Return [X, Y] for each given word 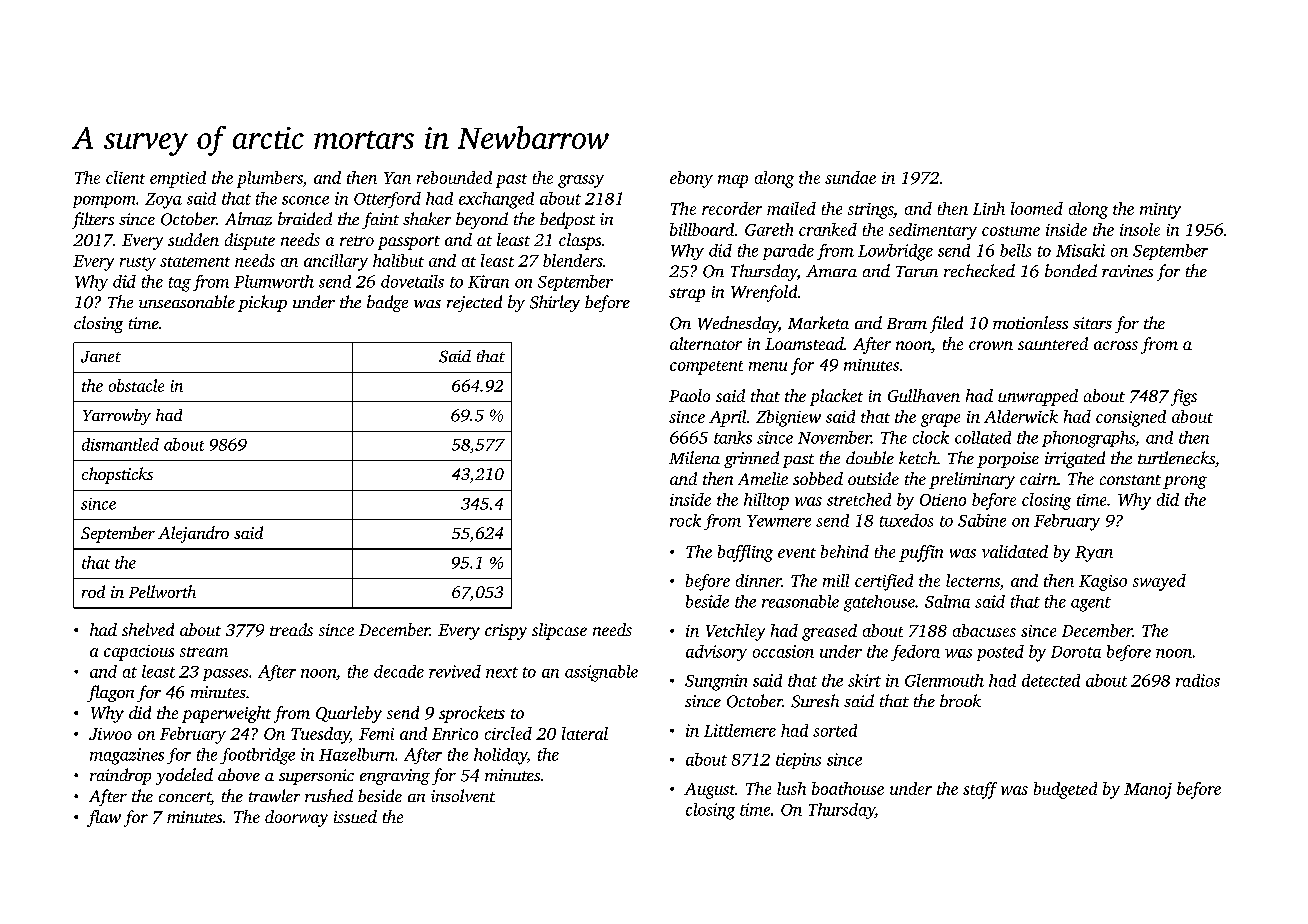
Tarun [917, 271]
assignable [601, 673]
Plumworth [274, 281]
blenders [573, 260]
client [125, 177]
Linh [989, 208]
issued [355, 816]
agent [1091, 604]
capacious [139, 653]
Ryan [1094, 554]
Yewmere [779, 521]
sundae [850, 177]
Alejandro [193, 534]
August [709, 791]
